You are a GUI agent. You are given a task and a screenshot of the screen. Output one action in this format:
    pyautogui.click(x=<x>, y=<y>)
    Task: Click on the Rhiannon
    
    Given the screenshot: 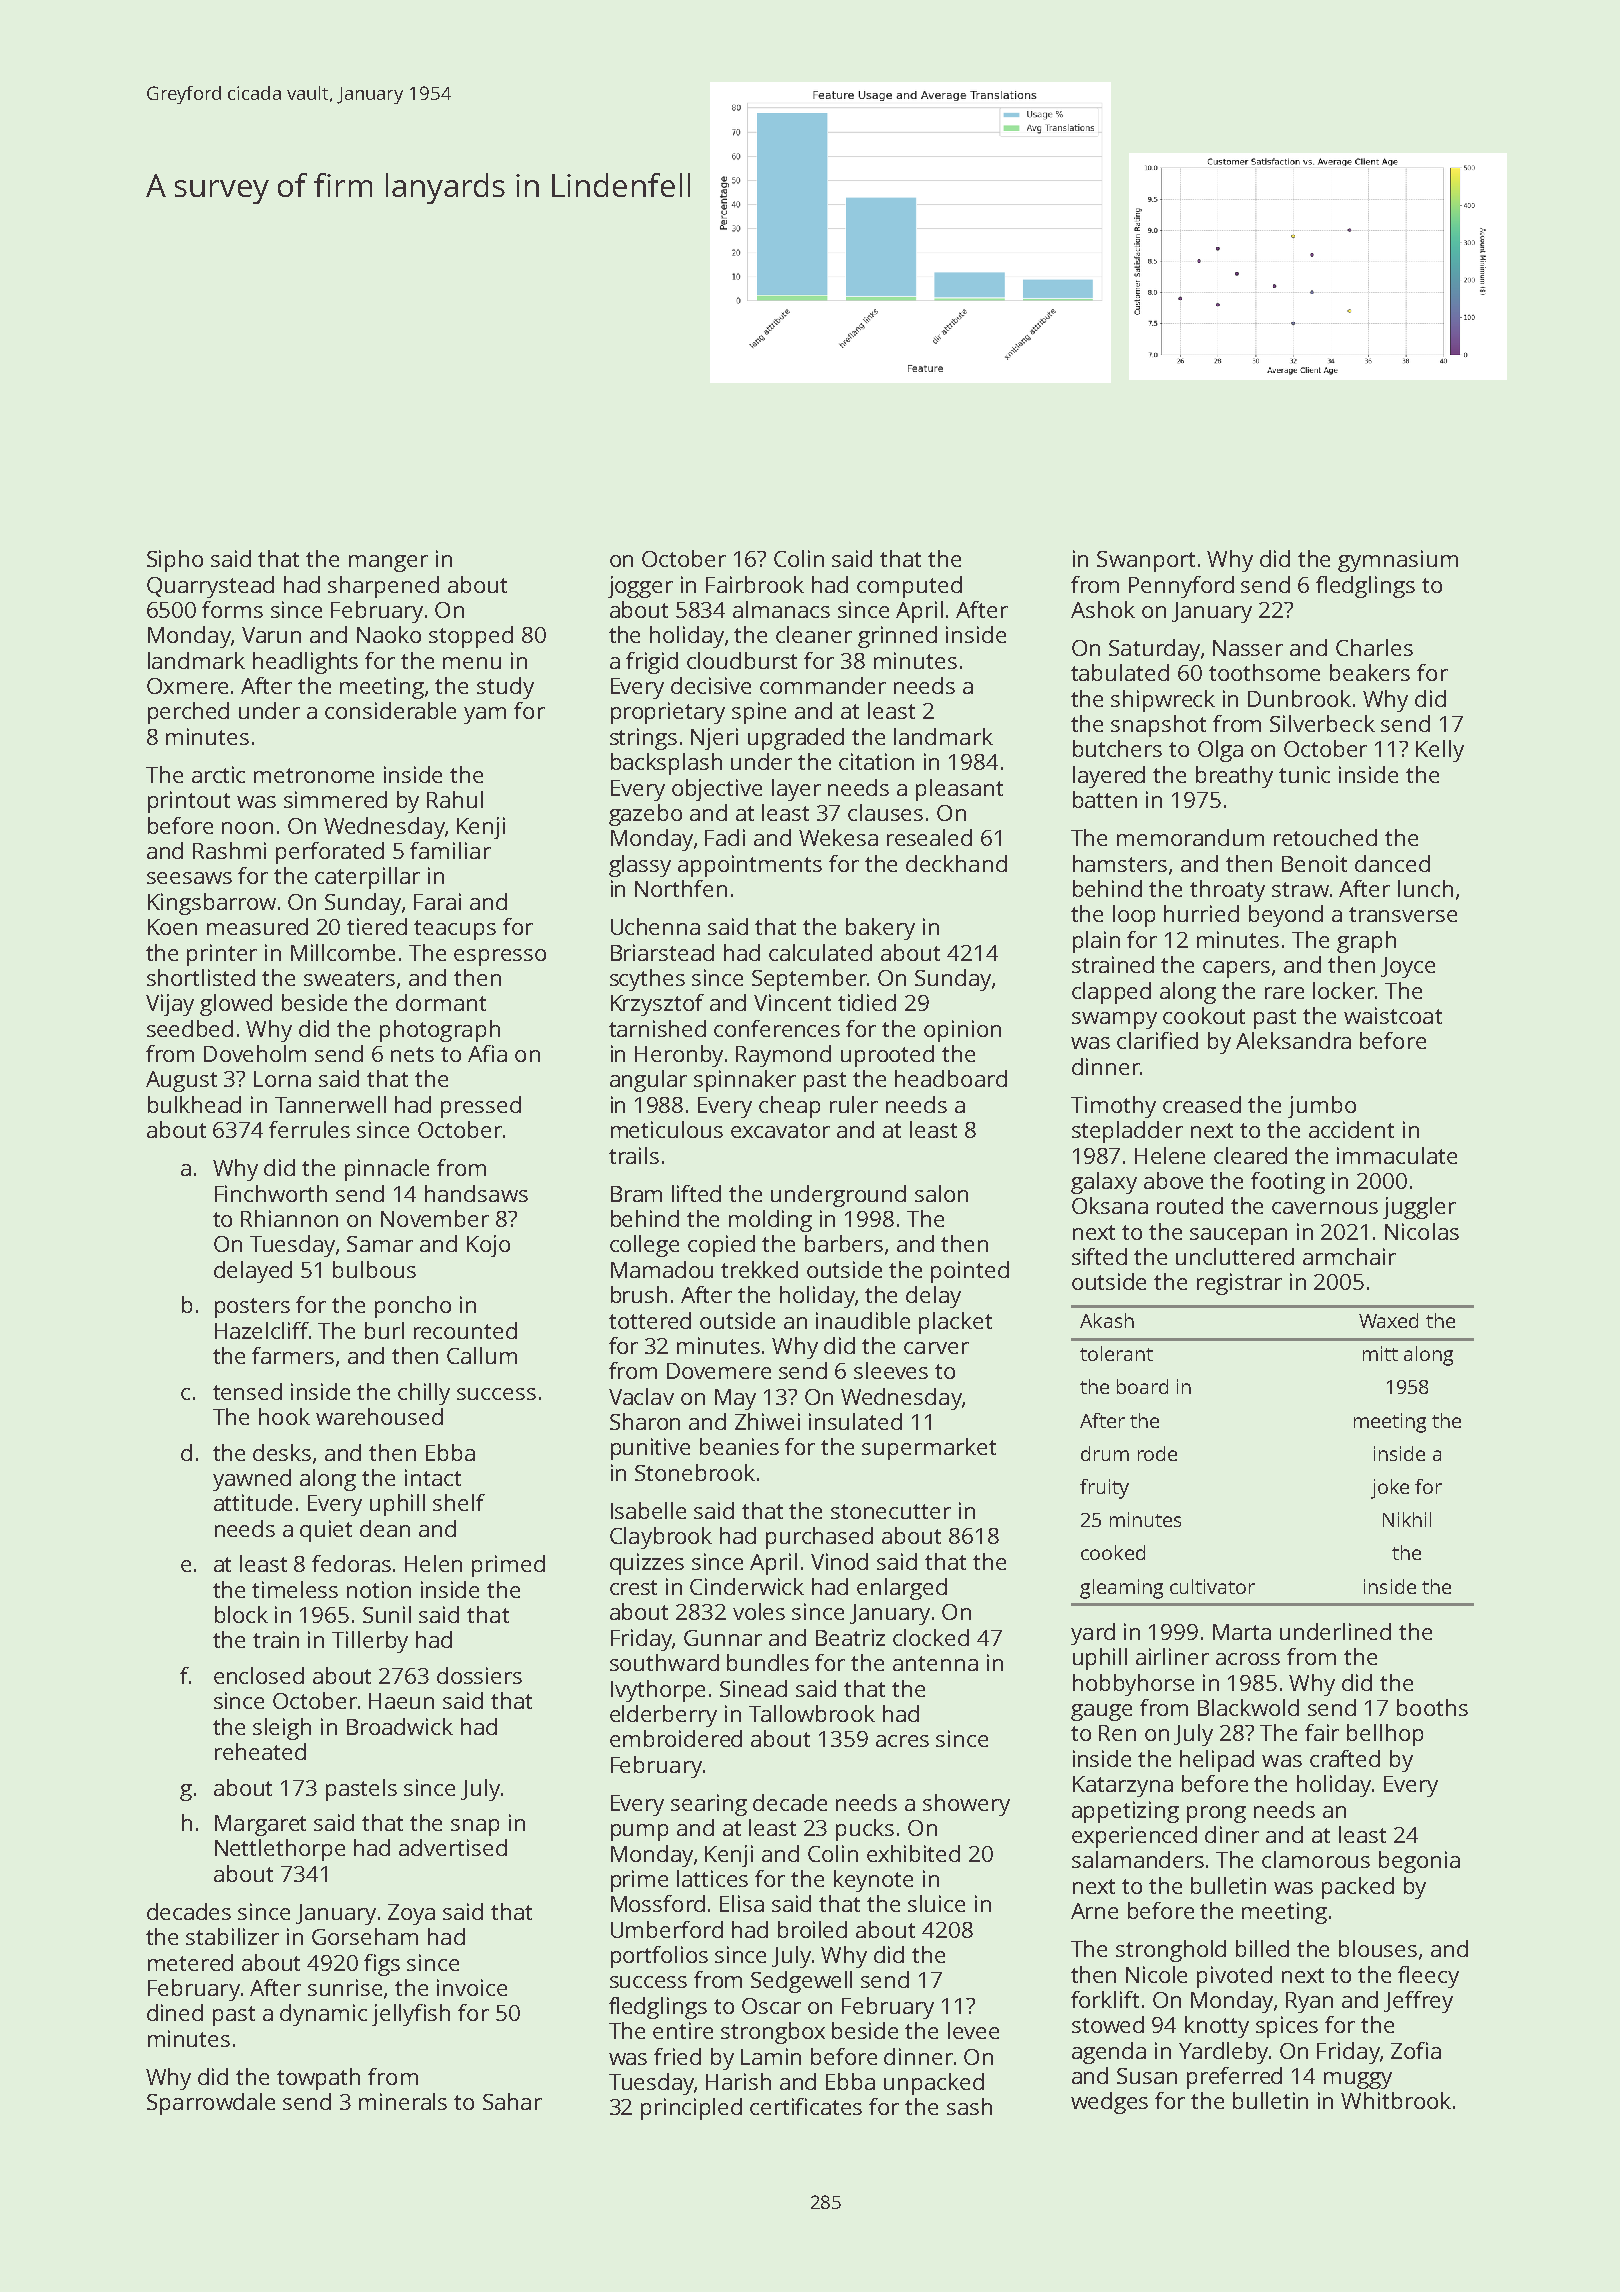 What is the action you would take?
    pyautogui.click(x=289, y=1218)
